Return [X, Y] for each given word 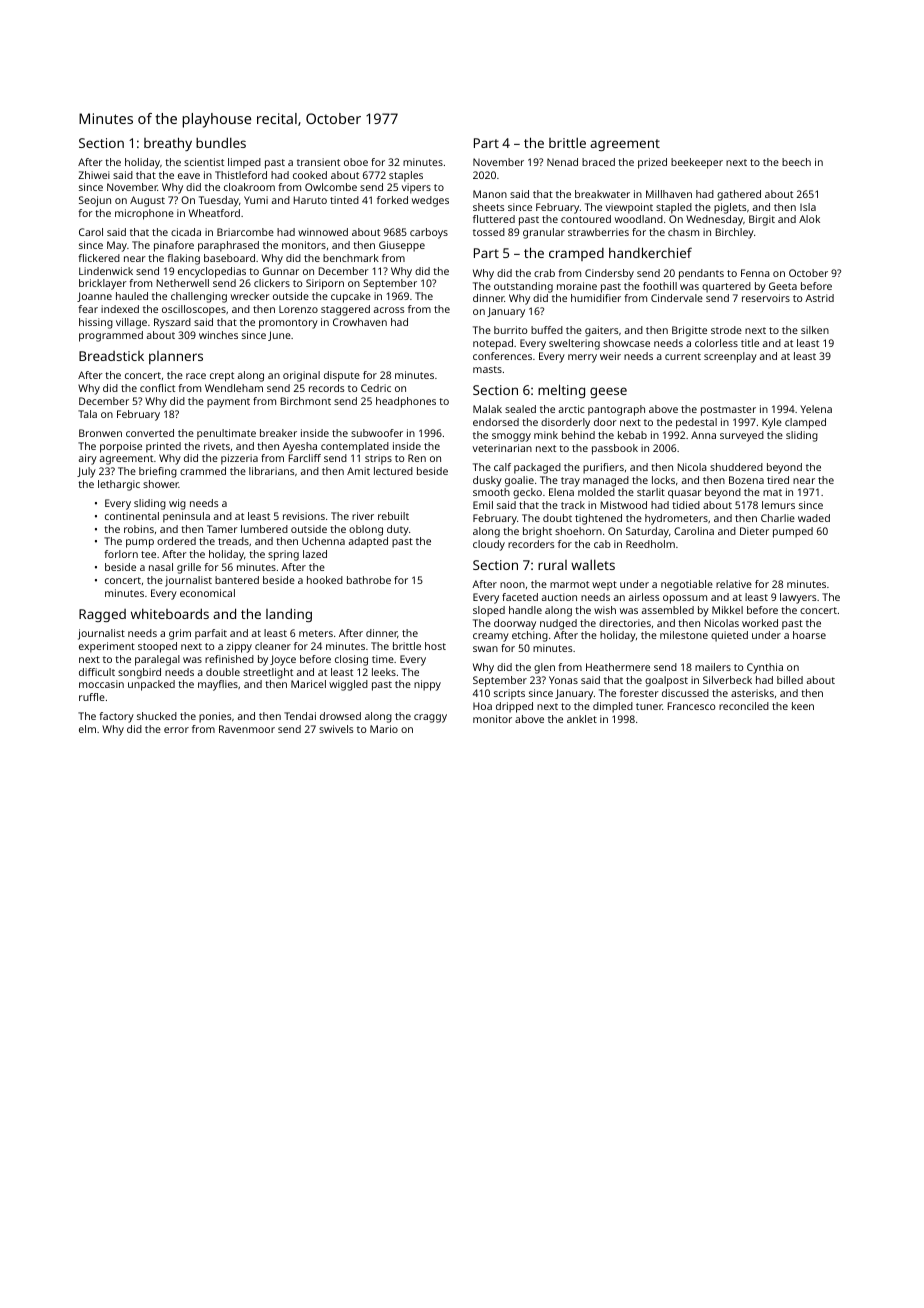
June [279, 336]
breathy [168, 144]
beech [796, 162]
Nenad [562, 162]
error [176, 730]
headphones [406, 402]
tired [778, 480]
